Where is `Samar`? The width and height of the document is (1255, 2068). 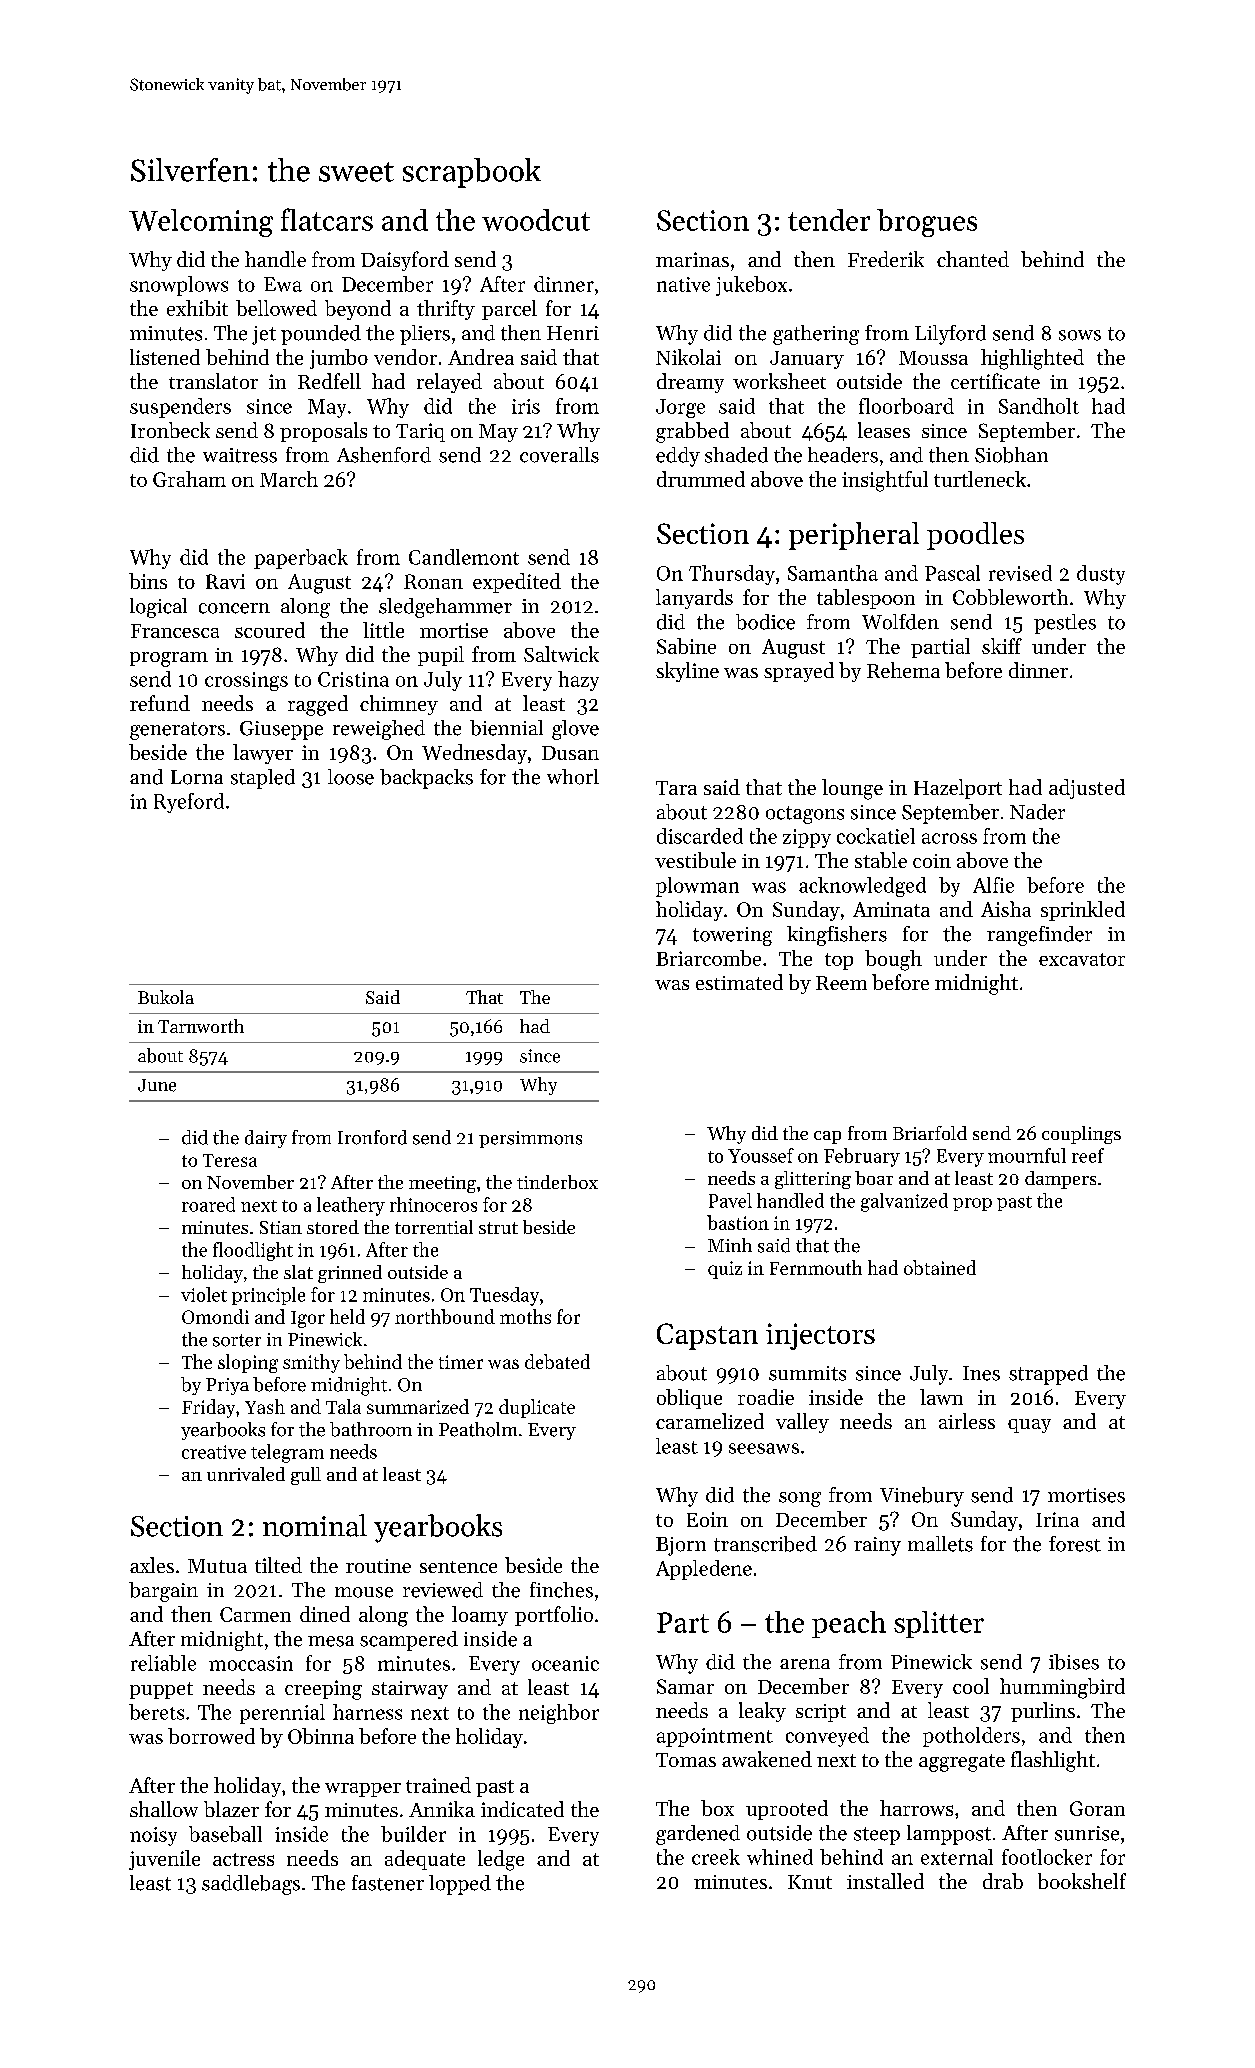
Samar is located at coordinates (685, 1686).
